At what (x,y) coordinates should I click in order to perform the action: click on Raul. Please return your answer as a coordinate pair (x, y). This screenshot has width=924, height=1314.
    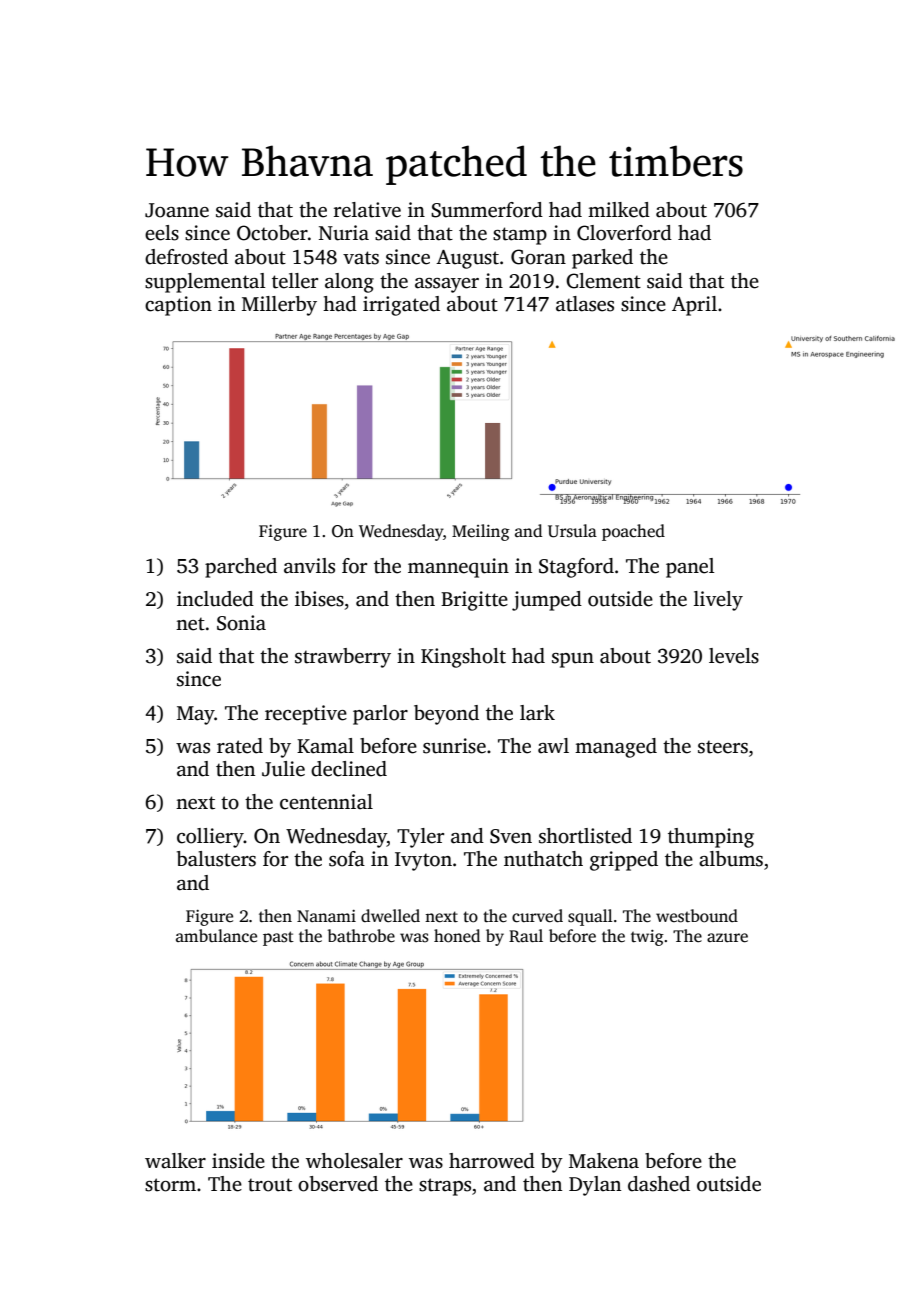
    Looking at the image, I should click on (526, 935).
